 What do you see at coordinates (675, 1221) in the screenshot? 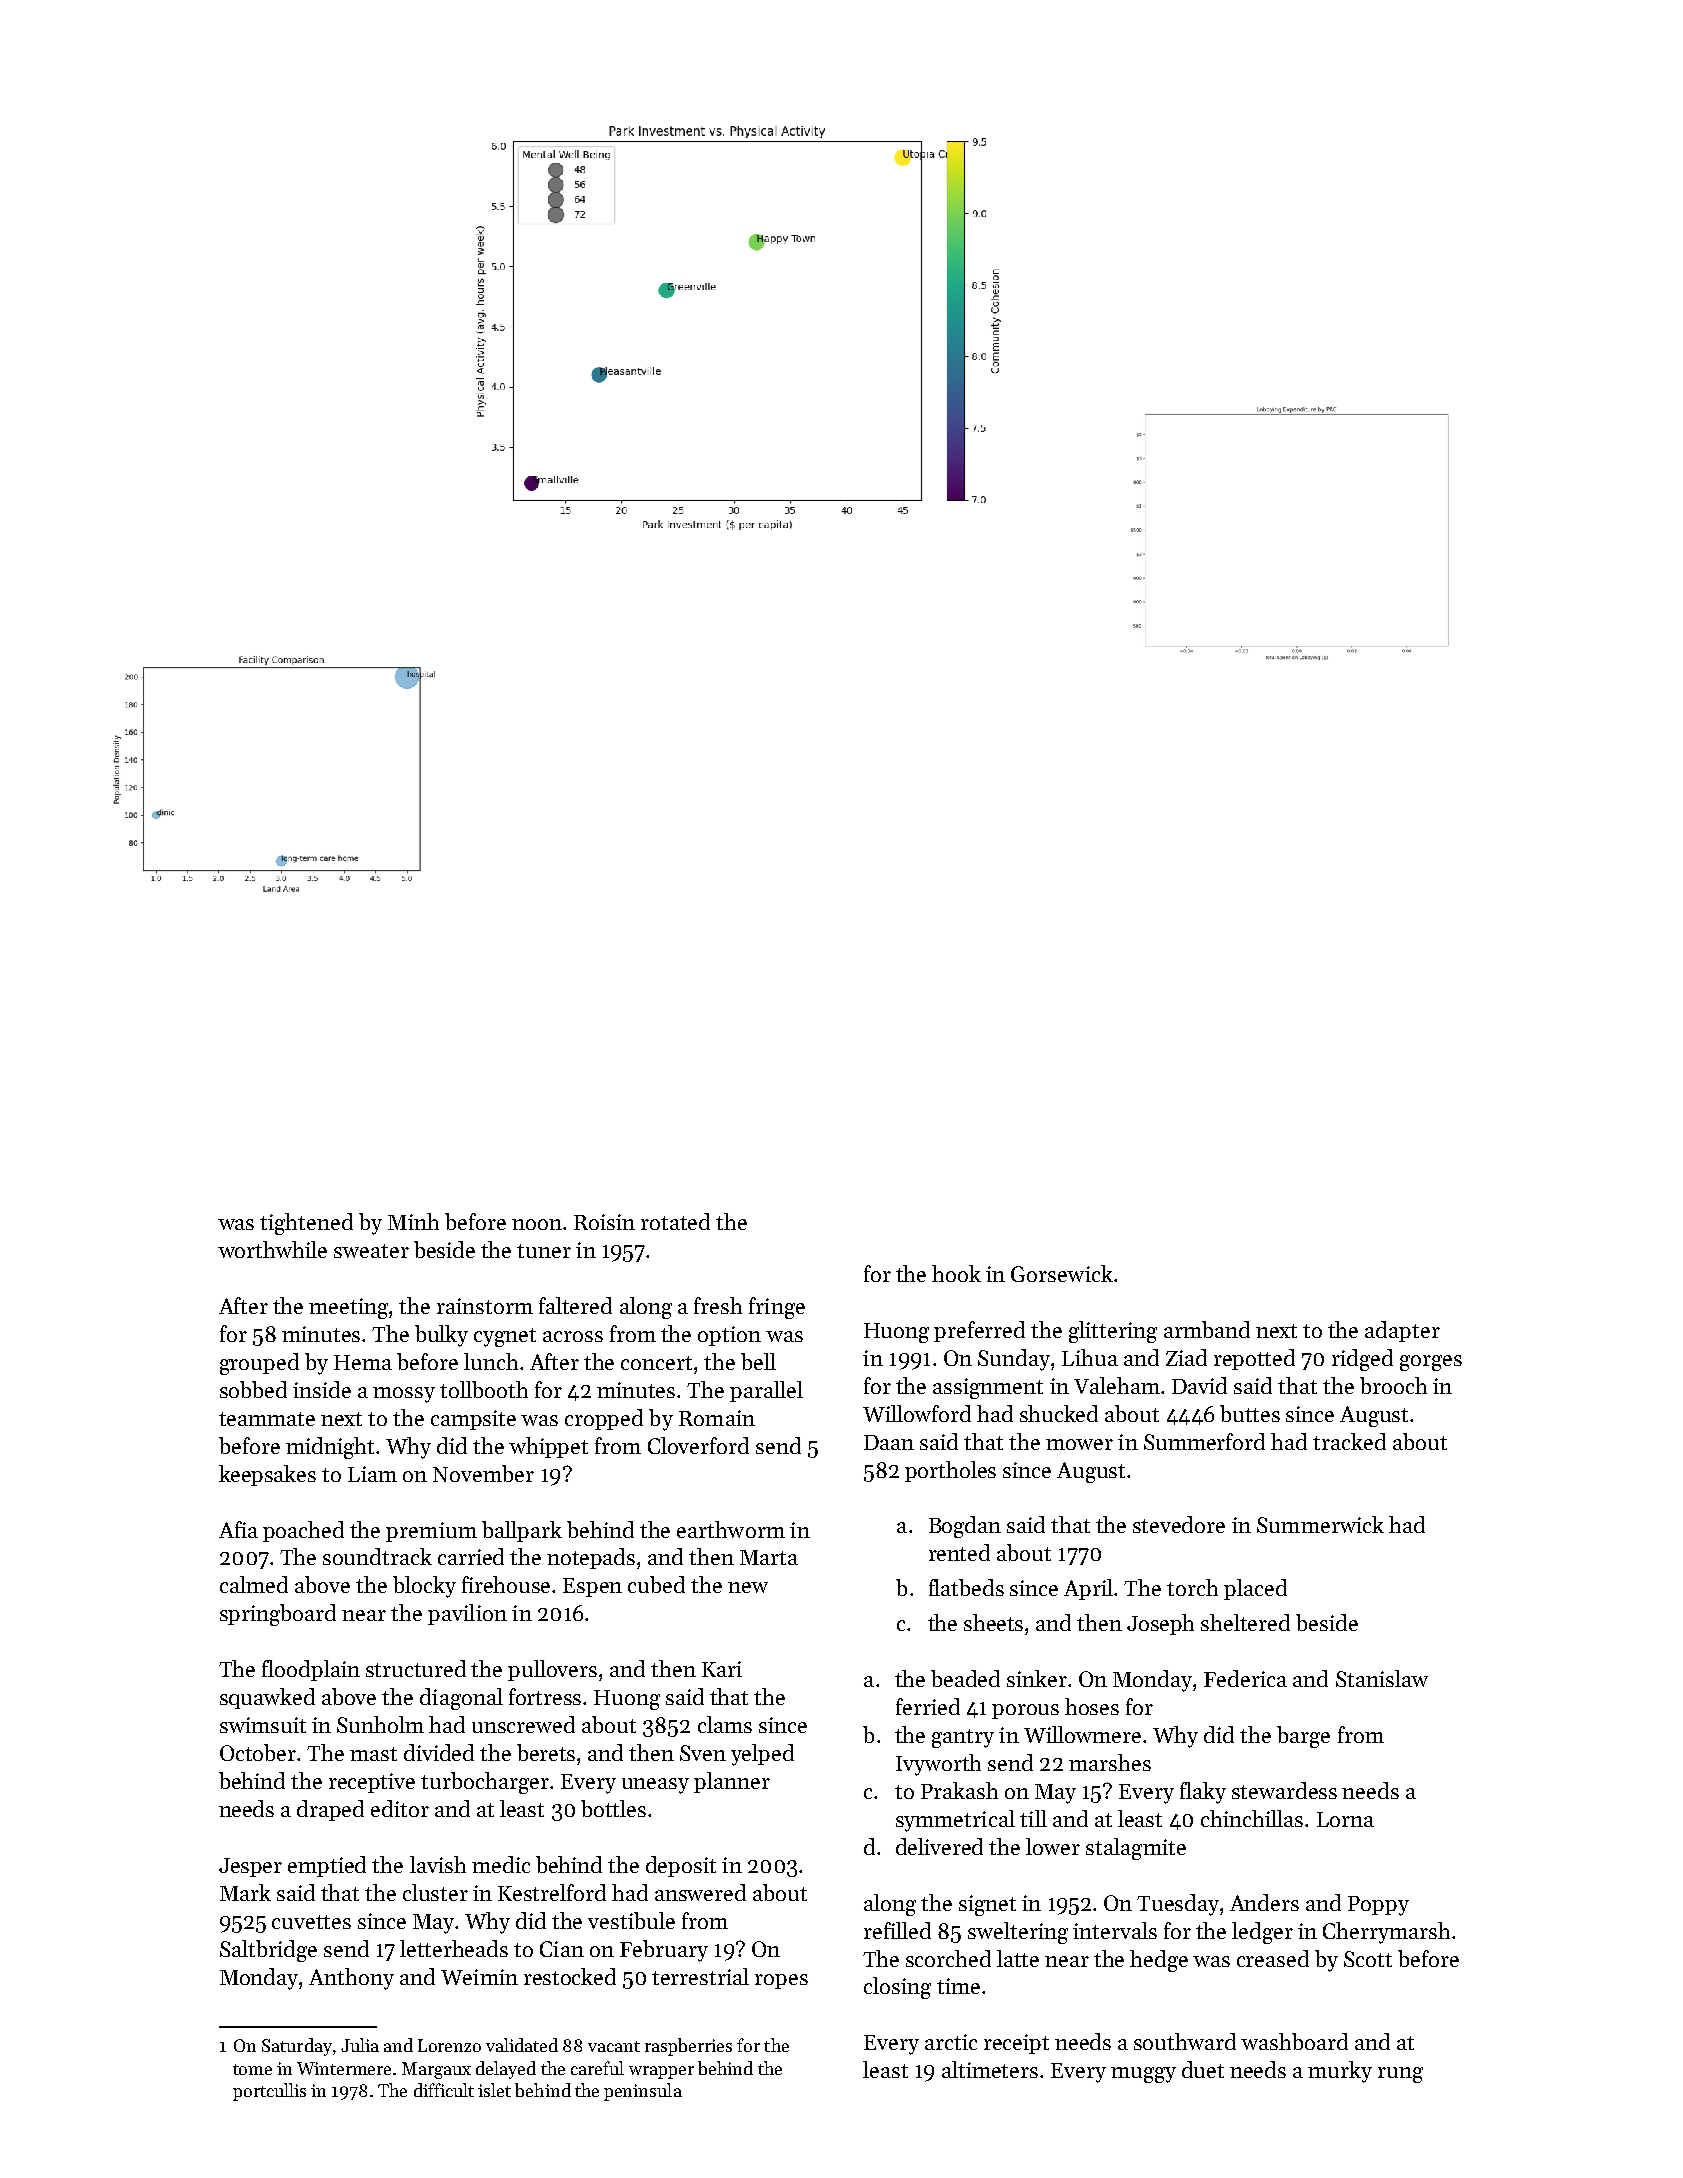
I see `rotated` at bounding box center [675, 1221].
